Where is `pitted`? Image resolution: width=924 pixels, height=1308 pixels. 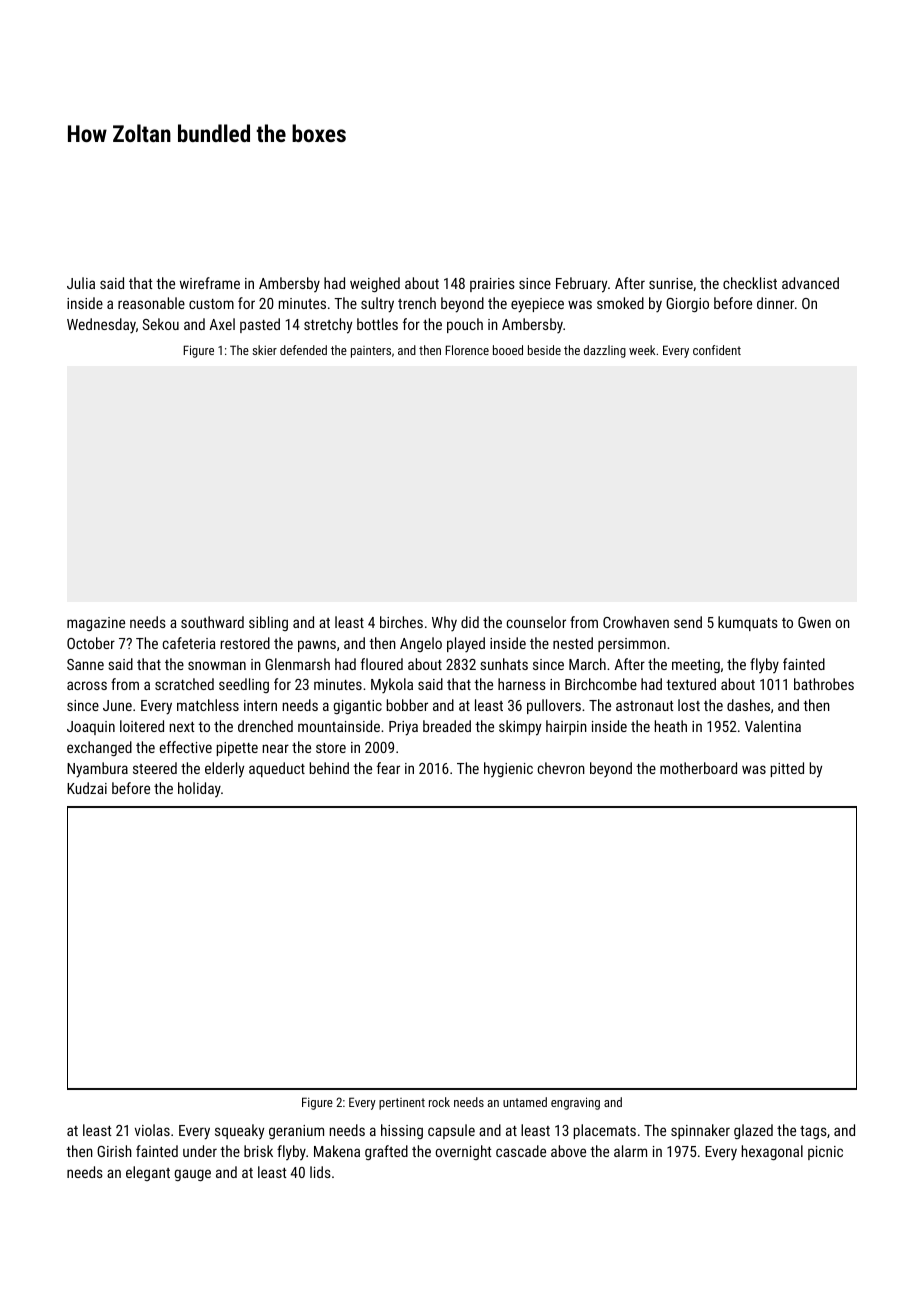 pitted is located at coordinates (787, 769).
